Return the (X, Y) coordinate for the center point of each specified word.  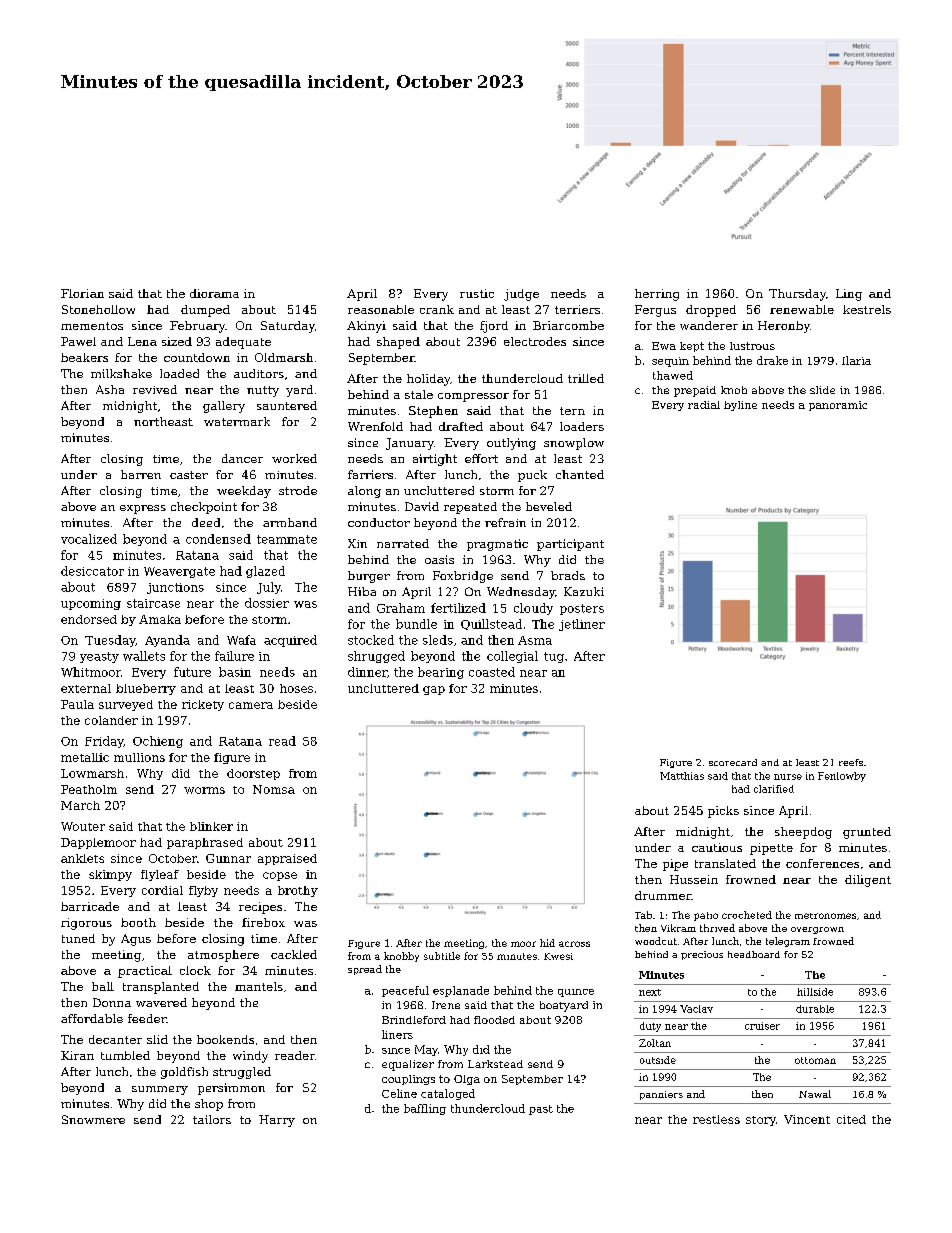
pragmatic (497, 545)
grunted (867, 833)
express (143, 509)
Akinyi (366, 327)
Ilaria (856, 360)
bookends (225, 1039)
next (650, 992)
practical (145, 972)
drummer (663, 895)
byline (740, 406)
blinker (211, 826)
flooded (494, 1020)
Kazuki (584, 591)
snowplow (574, 444)
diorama (214, 293)
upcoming (91, 604)
